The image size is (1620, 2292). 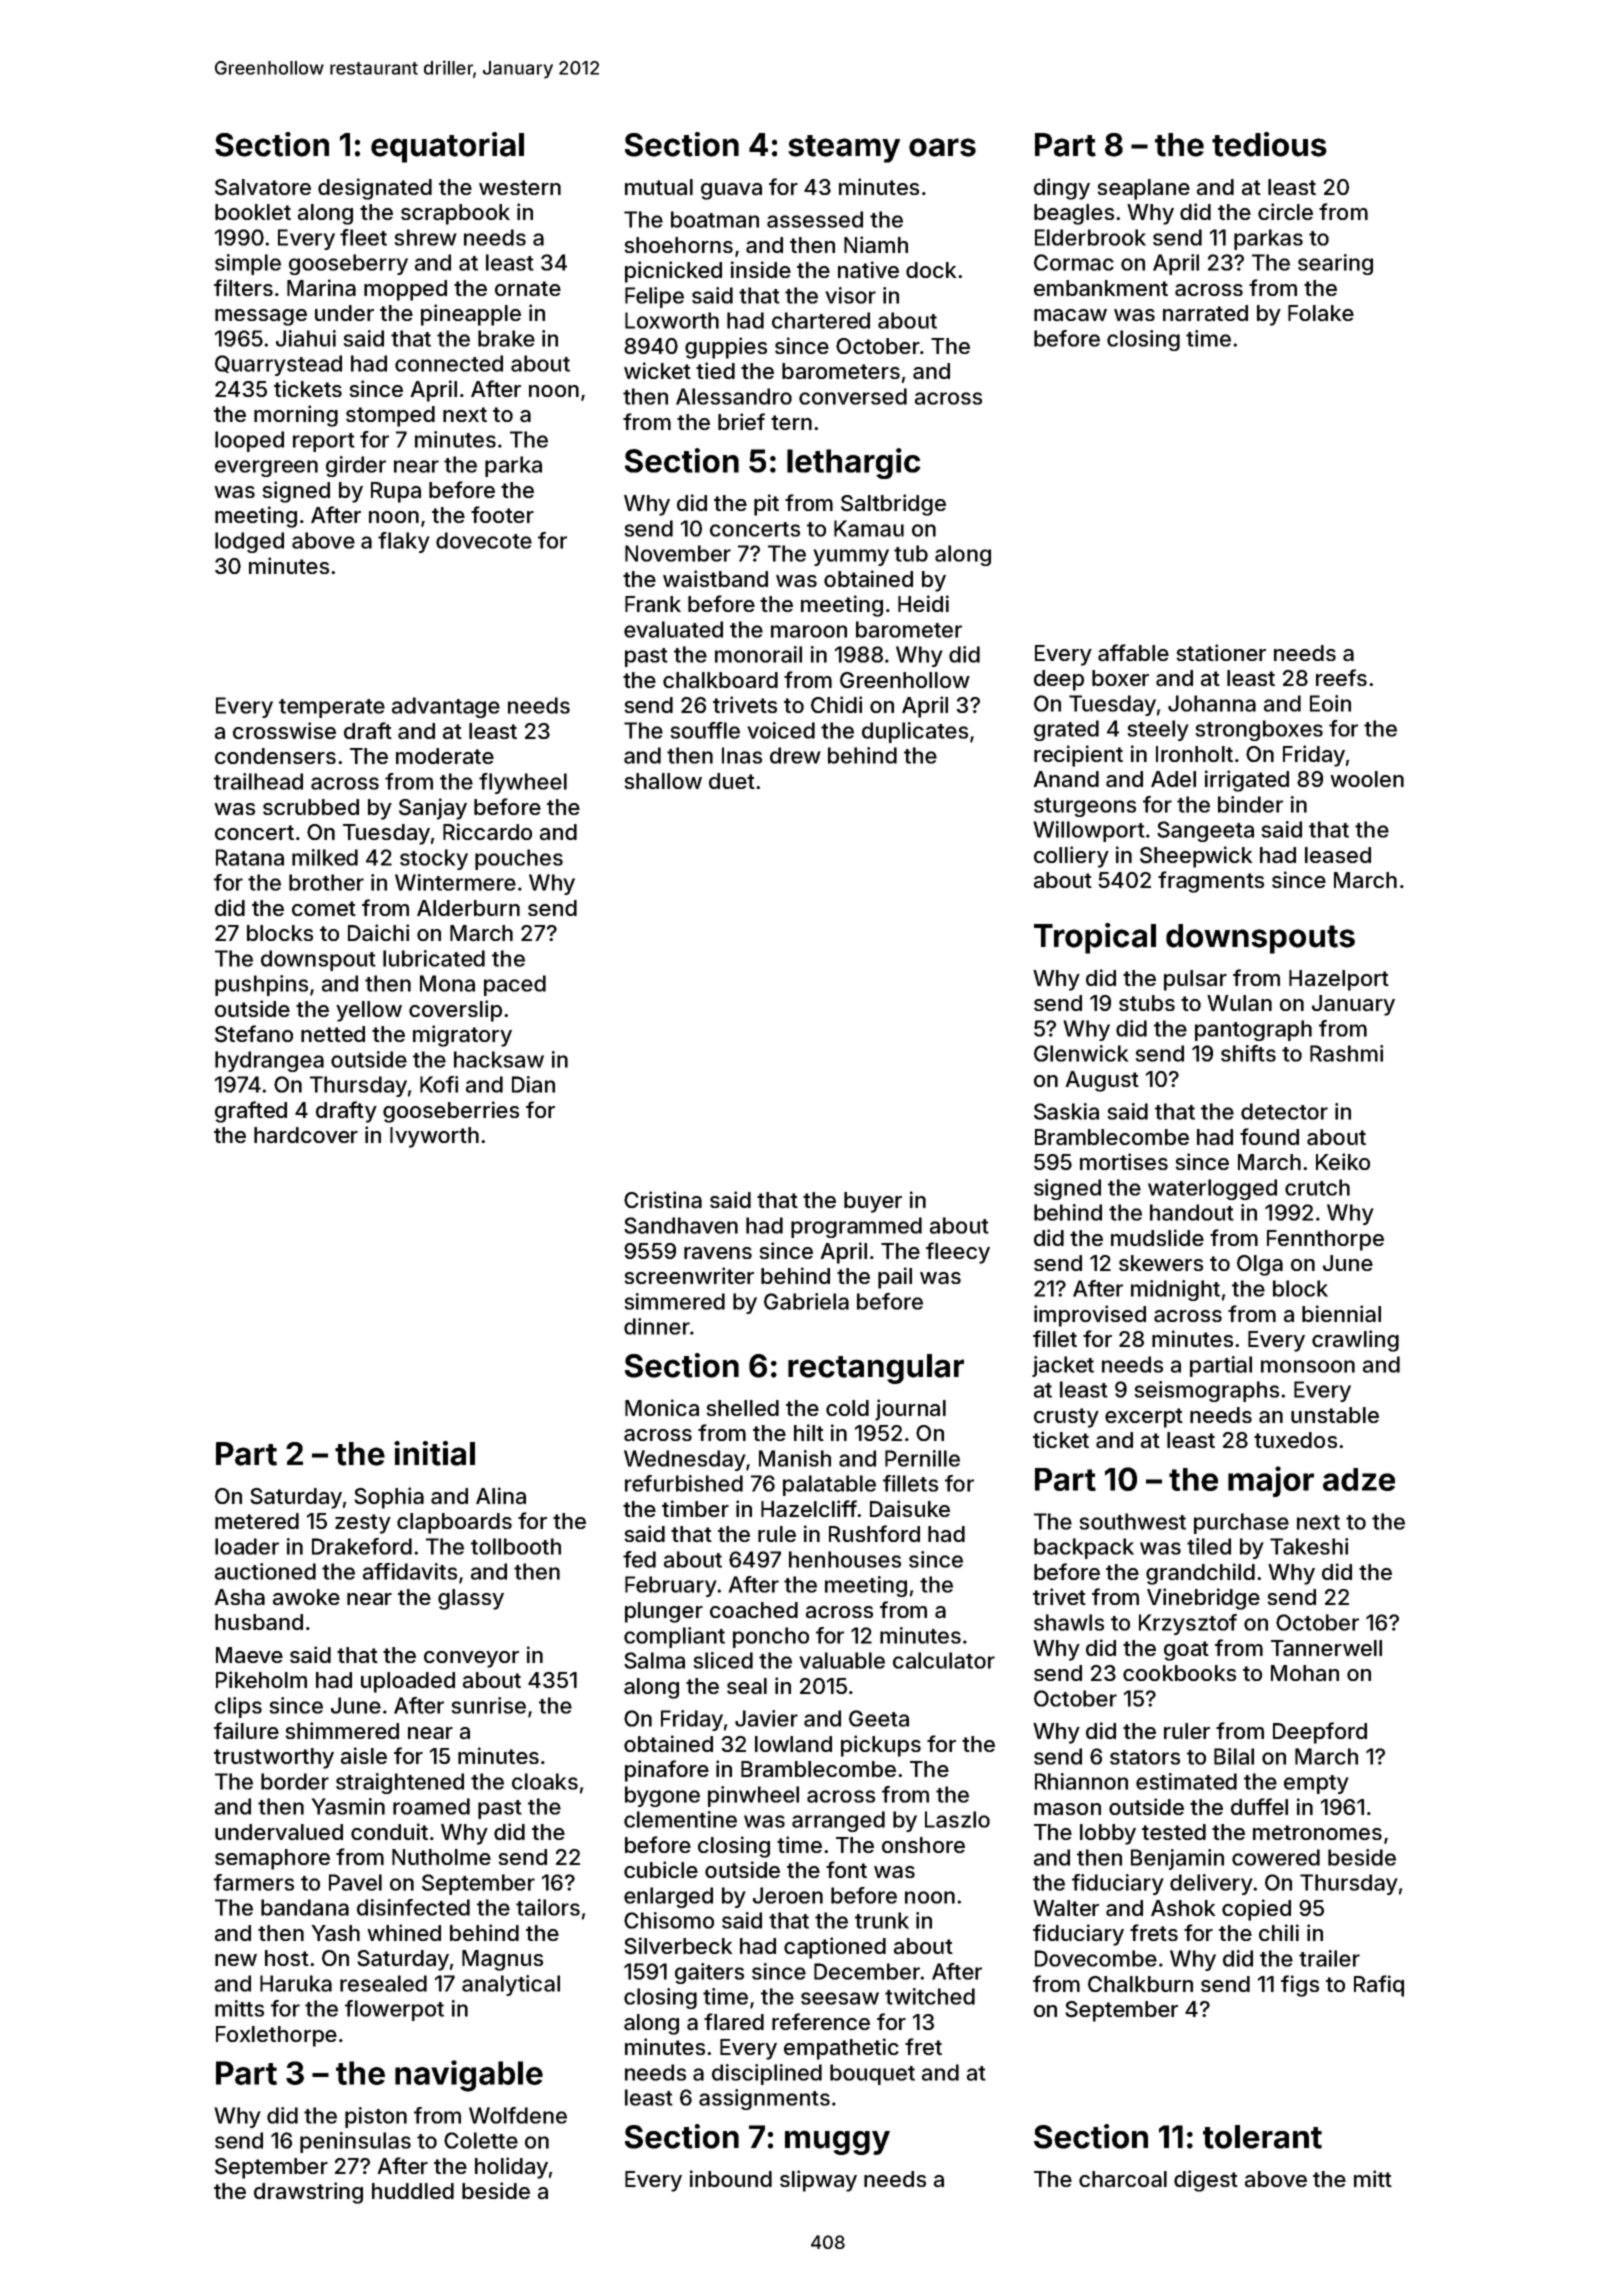 What do you see at coordinates (663, 1199) in the page?
I see `Cristina` at bounding box center [663, 1199].
